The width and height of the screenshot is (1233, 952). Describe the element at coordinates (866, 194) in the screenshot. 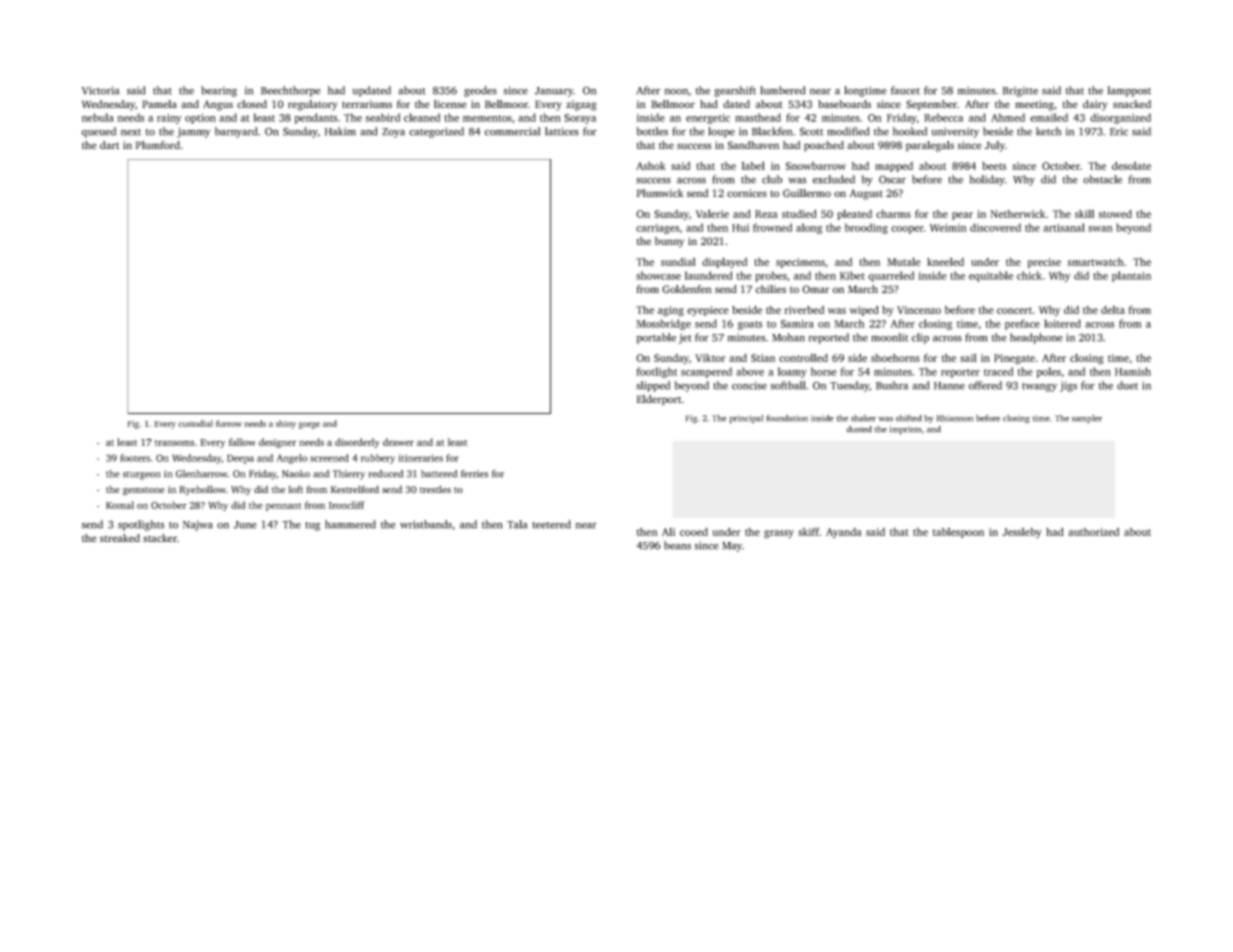

I see `August` at that location.
